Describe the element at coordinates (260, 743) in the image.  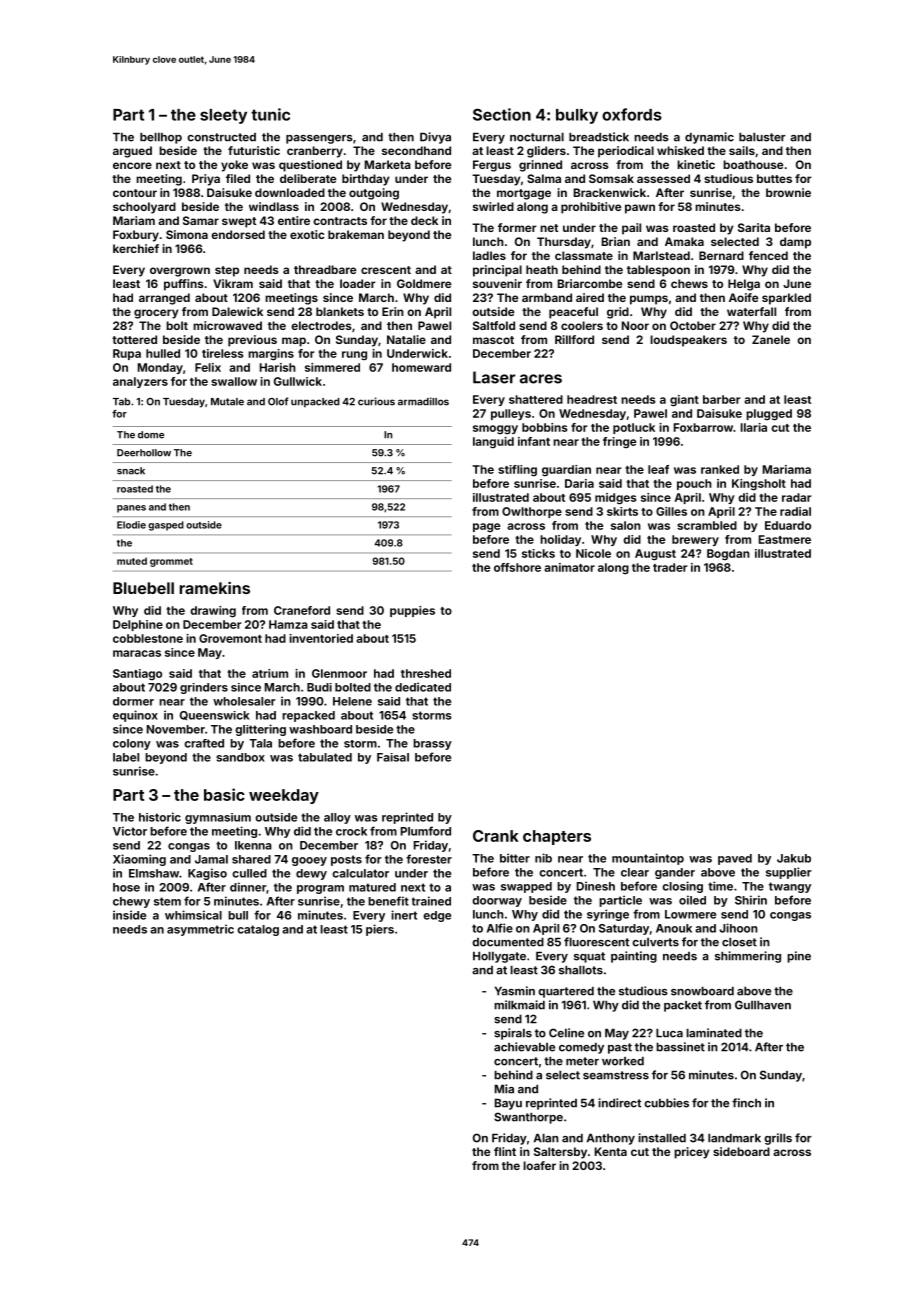
I see `Tala` at that location.
